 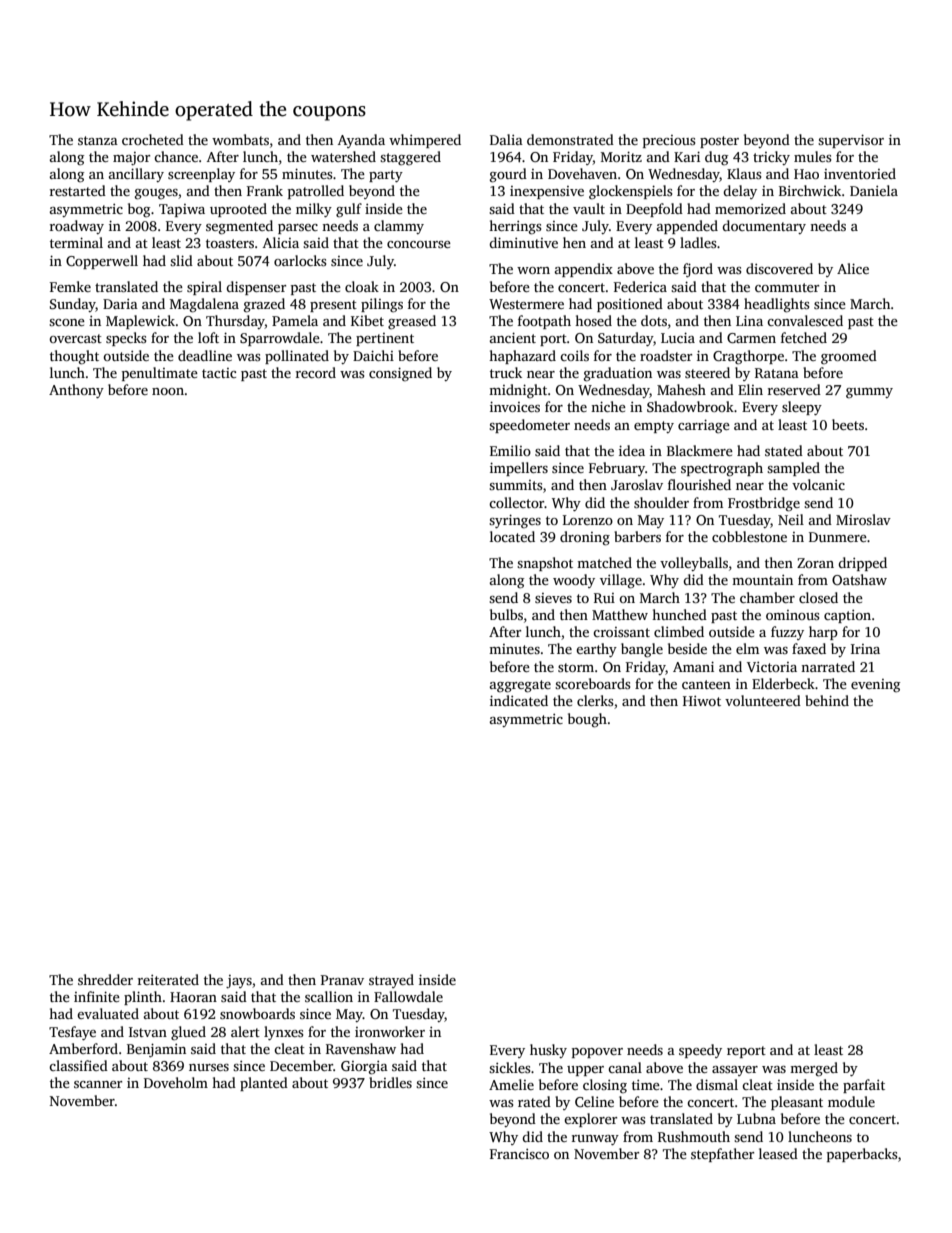 What do you see at coordinates (587, 720) in the screenshot?
I see `bough` at bounding box center [587, 720].
